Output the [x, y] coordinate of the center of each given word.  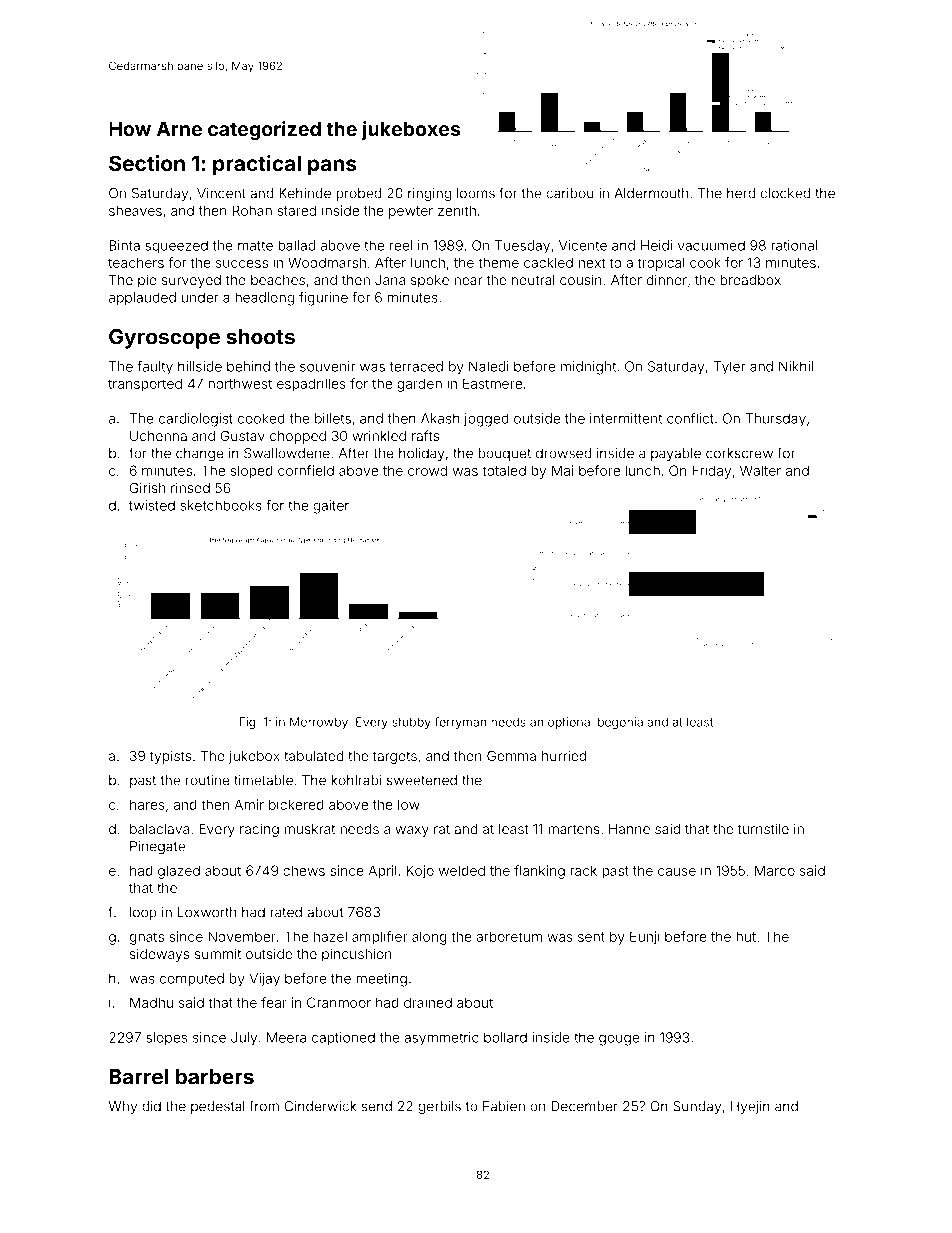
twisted [152, 505]
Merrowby [319, 723]
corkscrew [739, 453]
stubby [411, 723]
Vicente [583, 245]
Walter [760, 470]
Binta [124, 245]
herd [741, 193]
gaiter [331, 507]
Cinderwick [320, 1106]
